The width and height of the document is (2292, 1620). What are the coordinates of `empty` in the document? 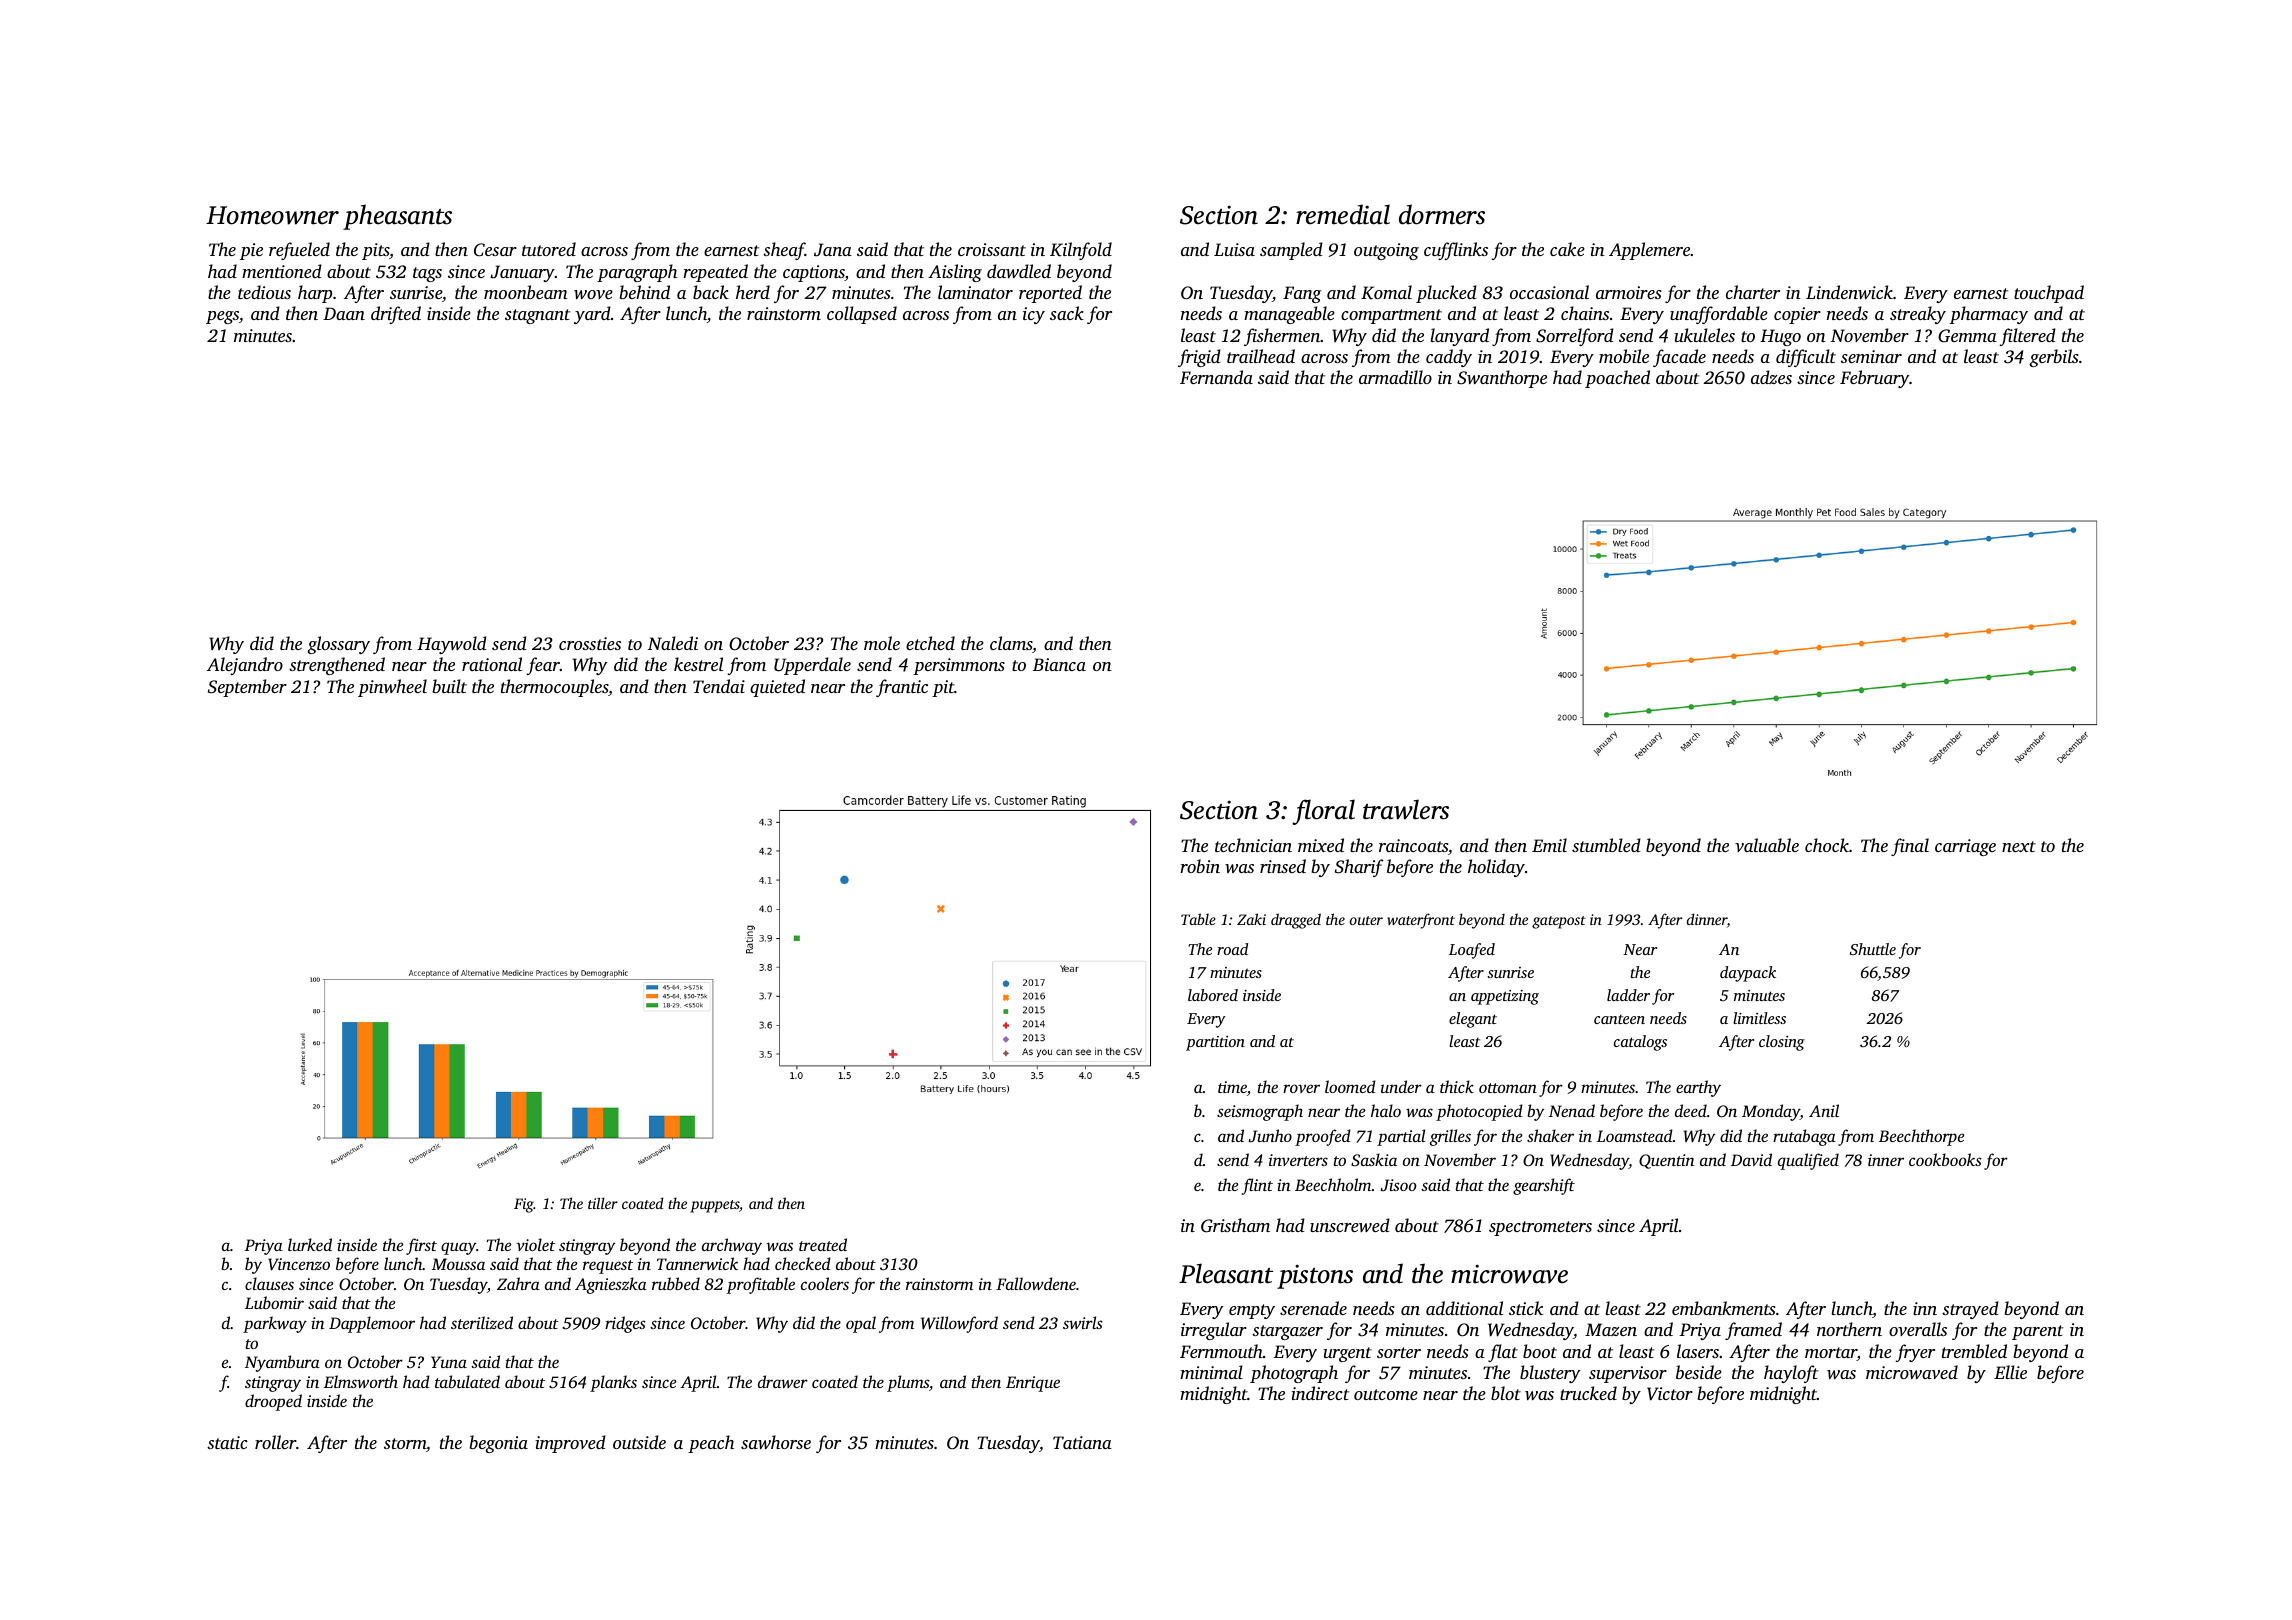 It's located at (1252, 1311).
